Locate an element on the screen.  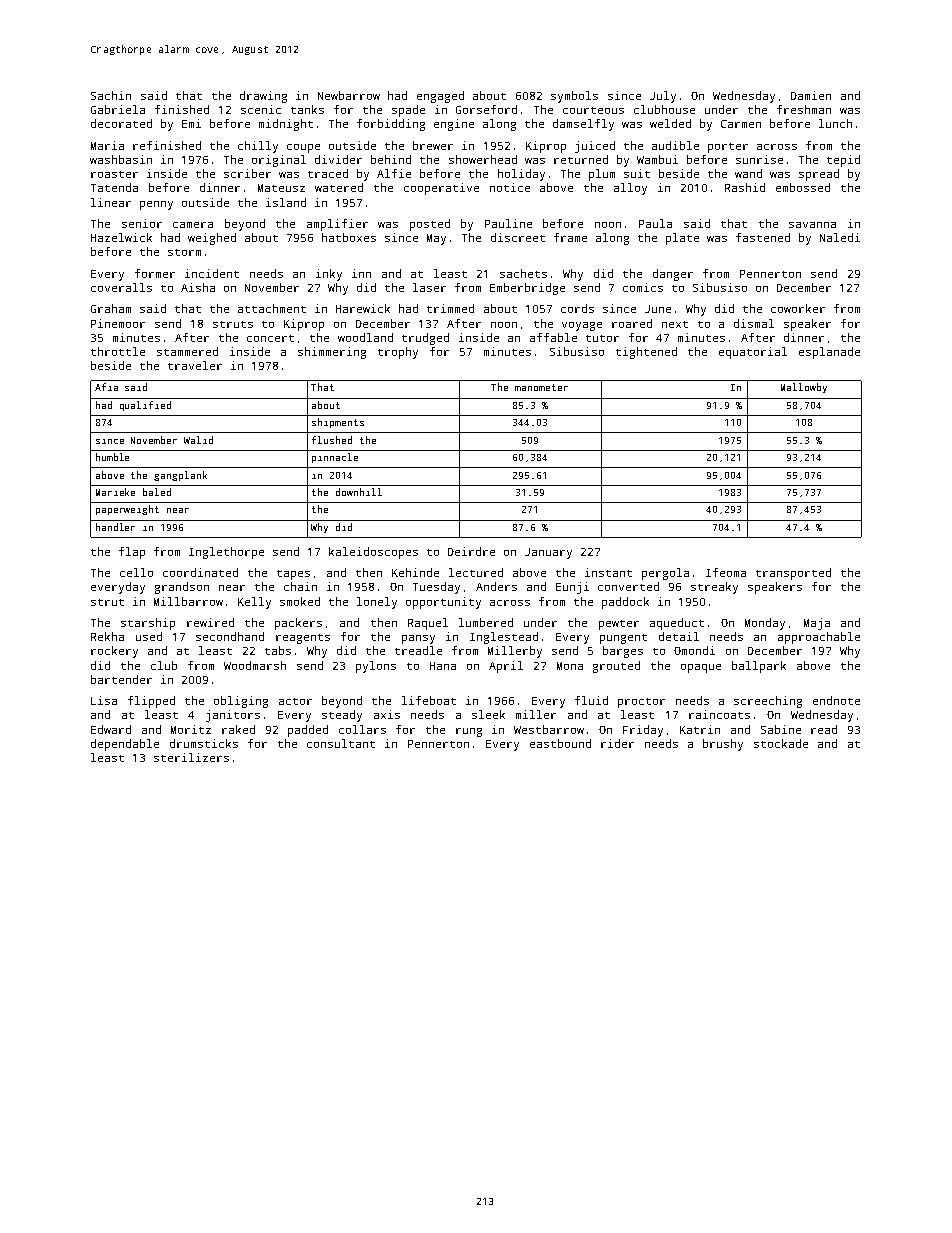
consultant is located at coordinates (341, 743).
